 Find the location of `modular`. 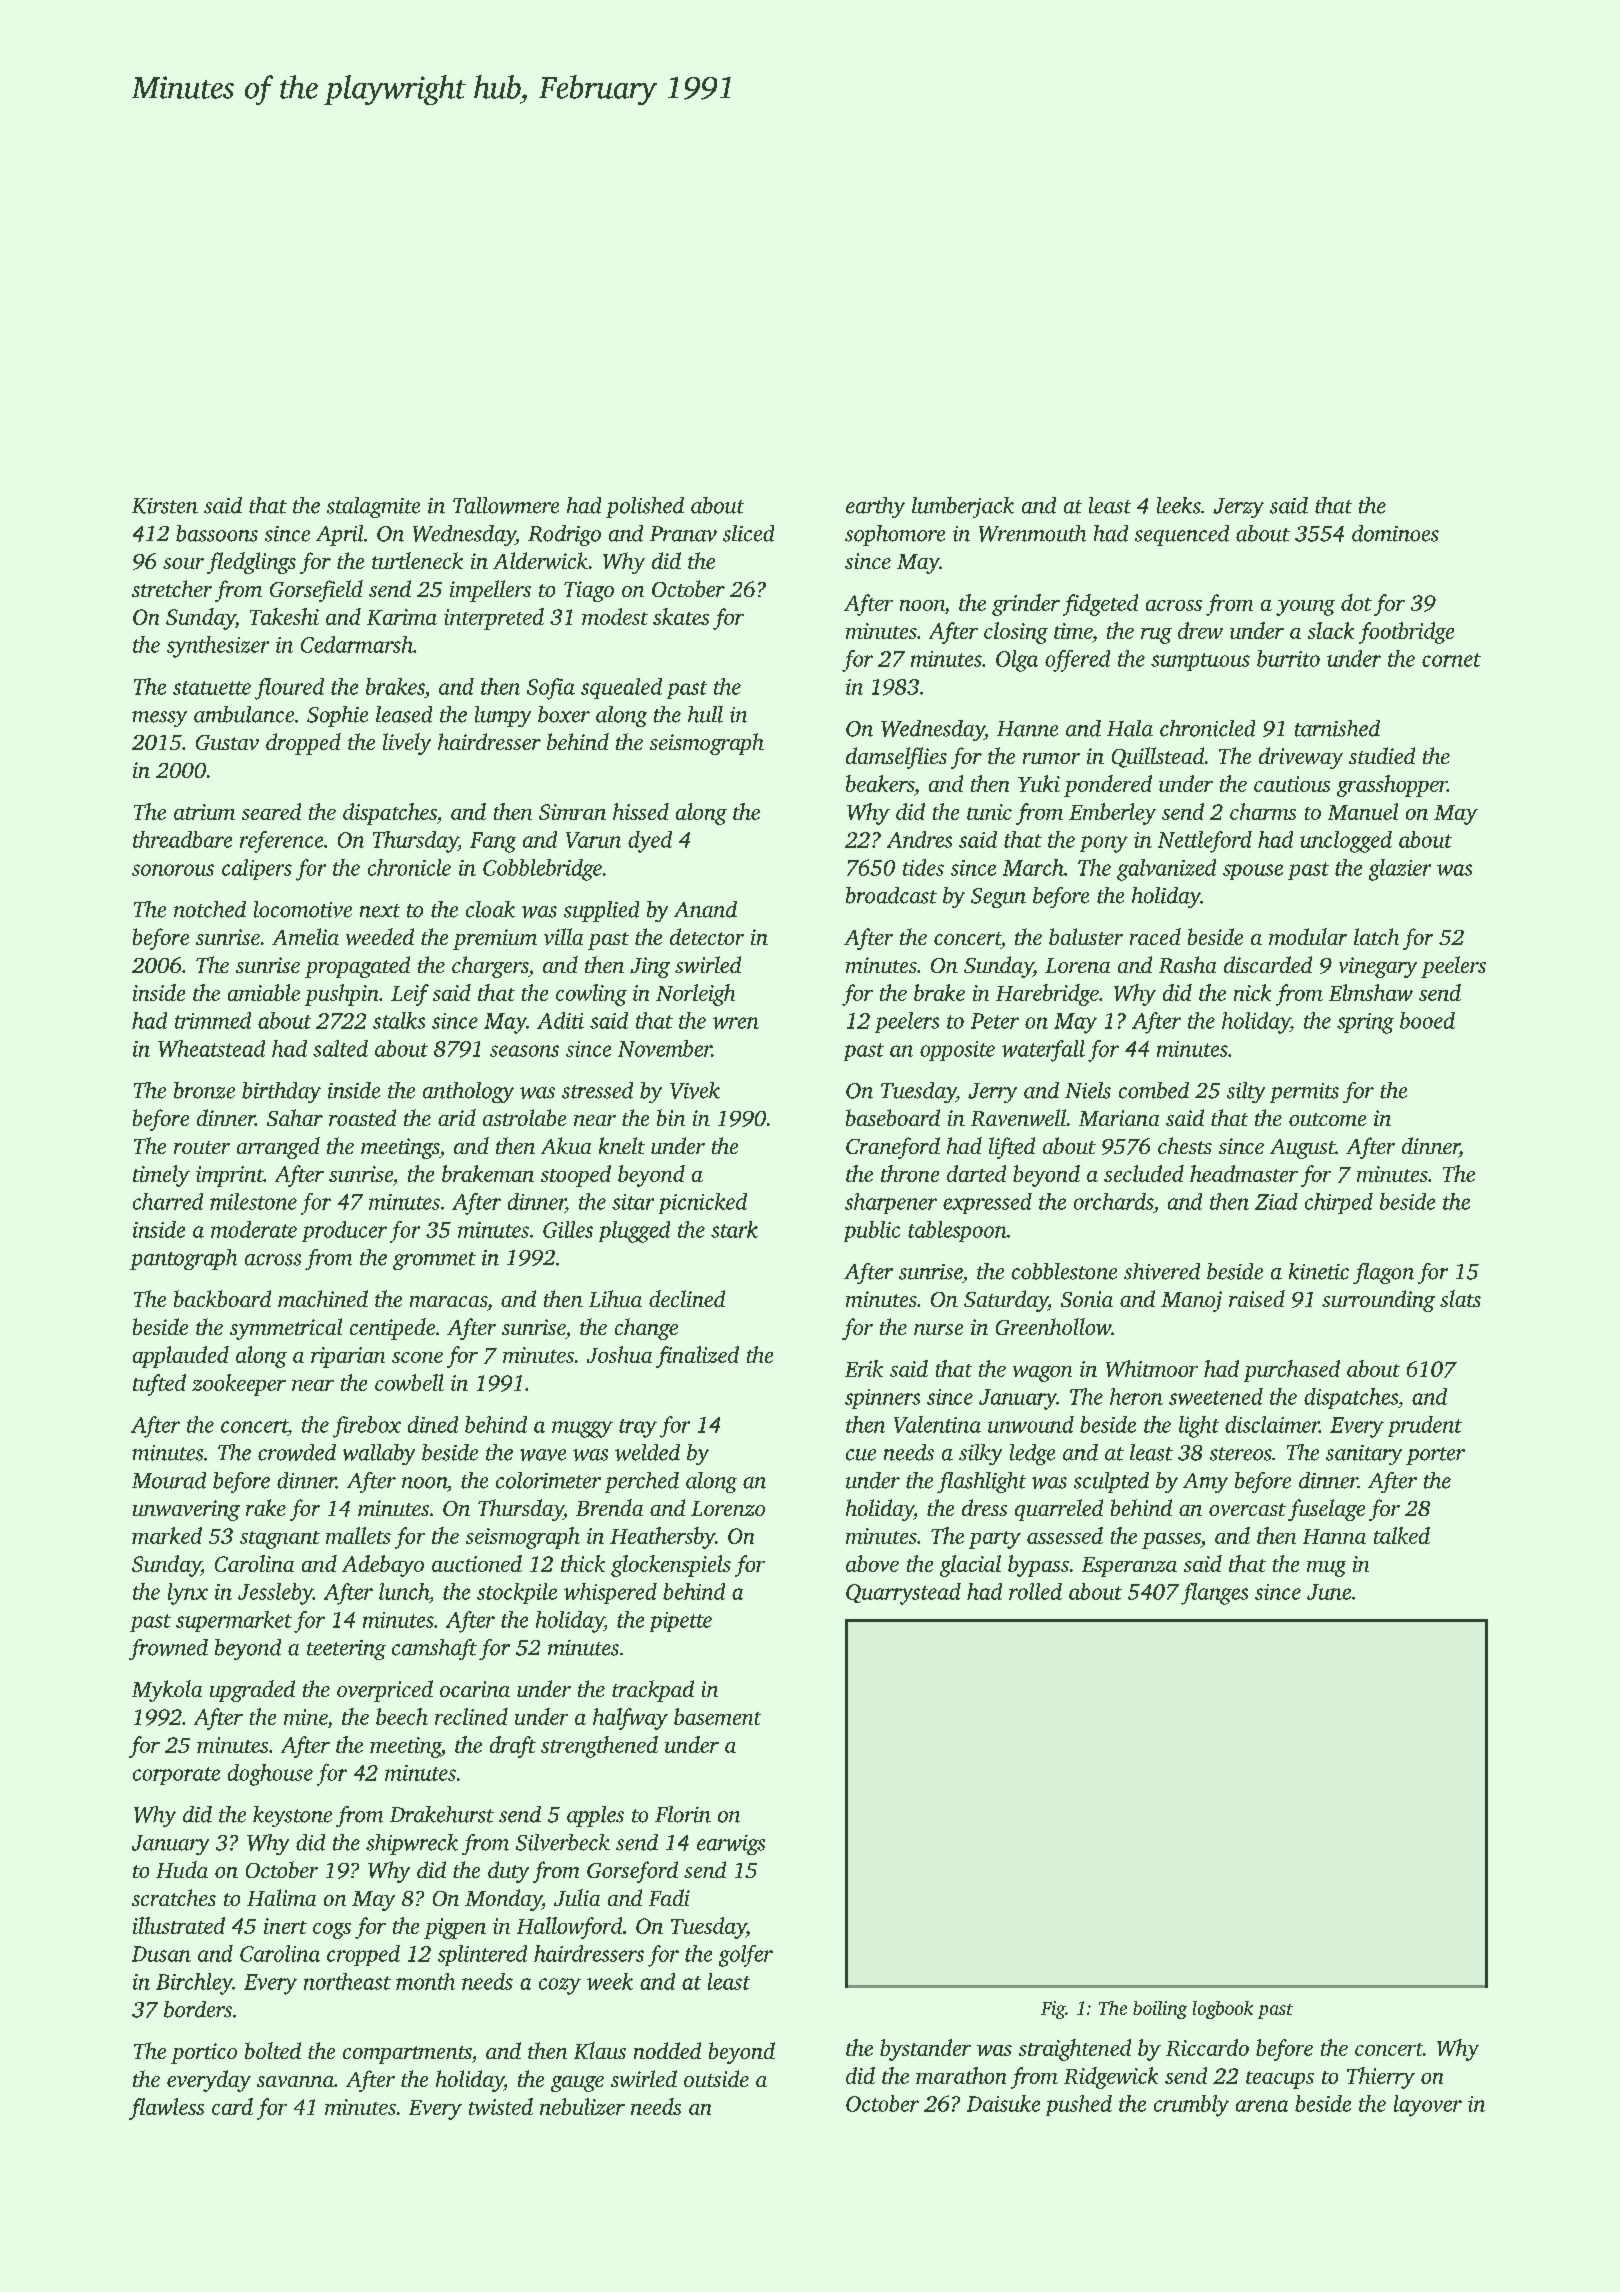

modular is located at coordinates (1308, 936).
